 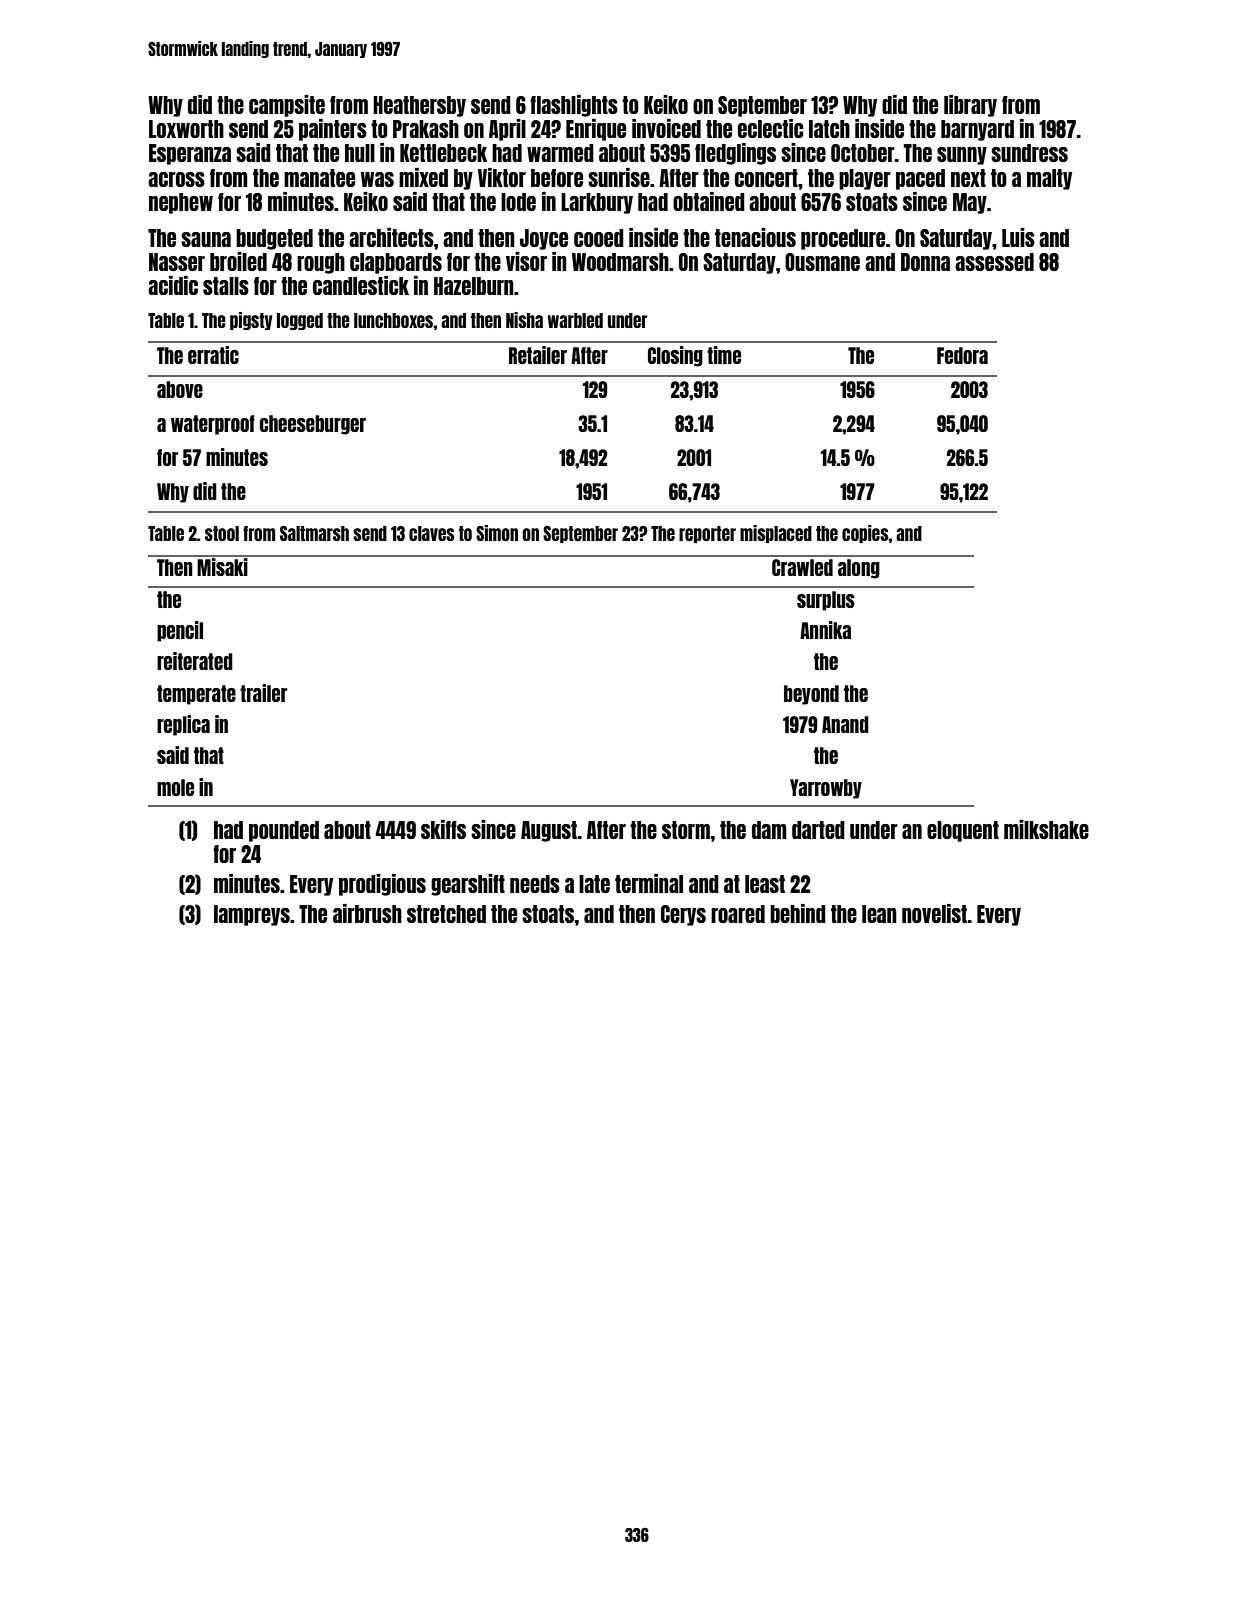 I want to click on copies, so click(x=865, y=534).
